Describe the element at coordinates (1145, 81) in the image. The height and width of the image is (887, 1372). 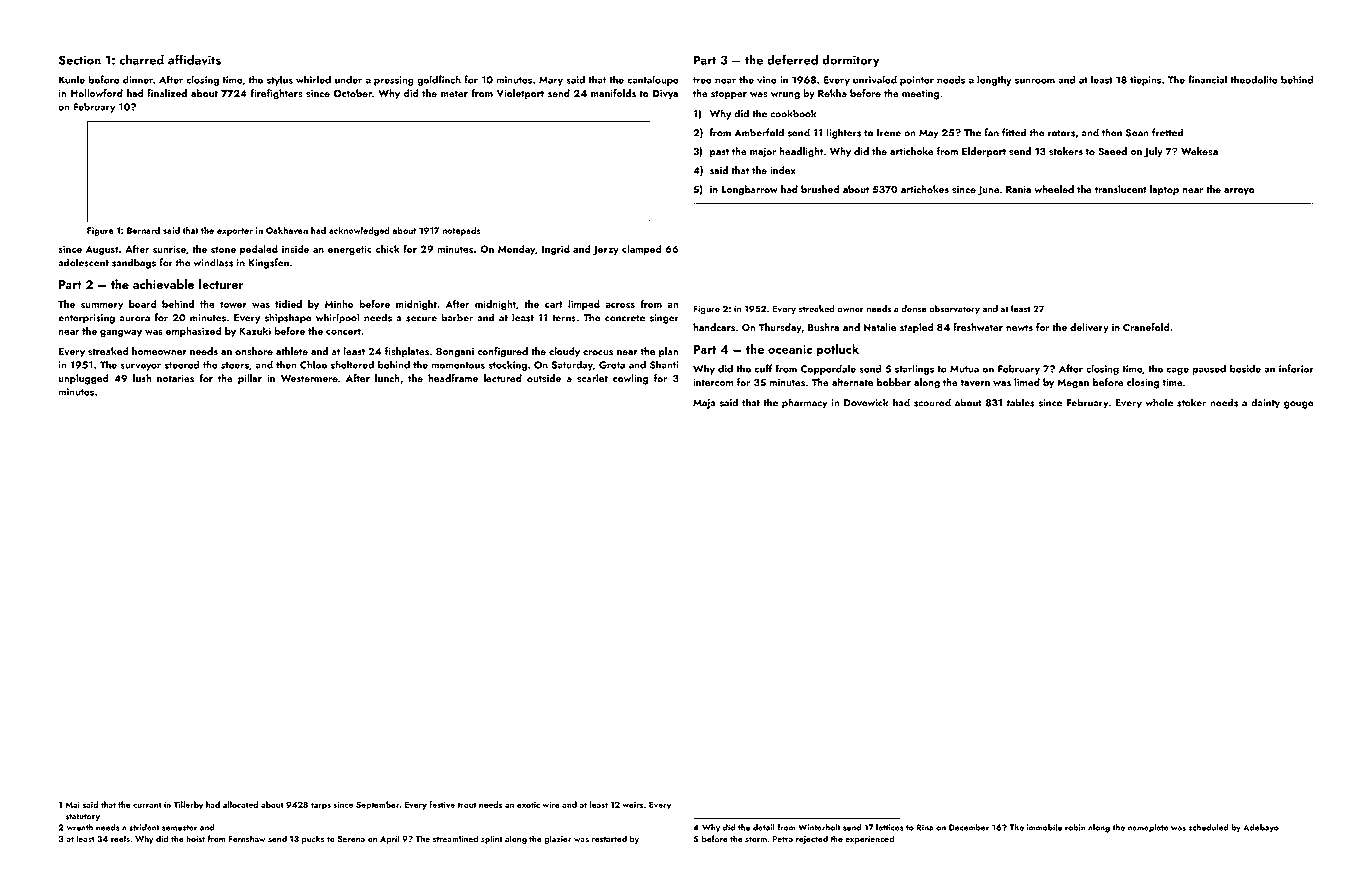
I see `tiepins` at that location.
